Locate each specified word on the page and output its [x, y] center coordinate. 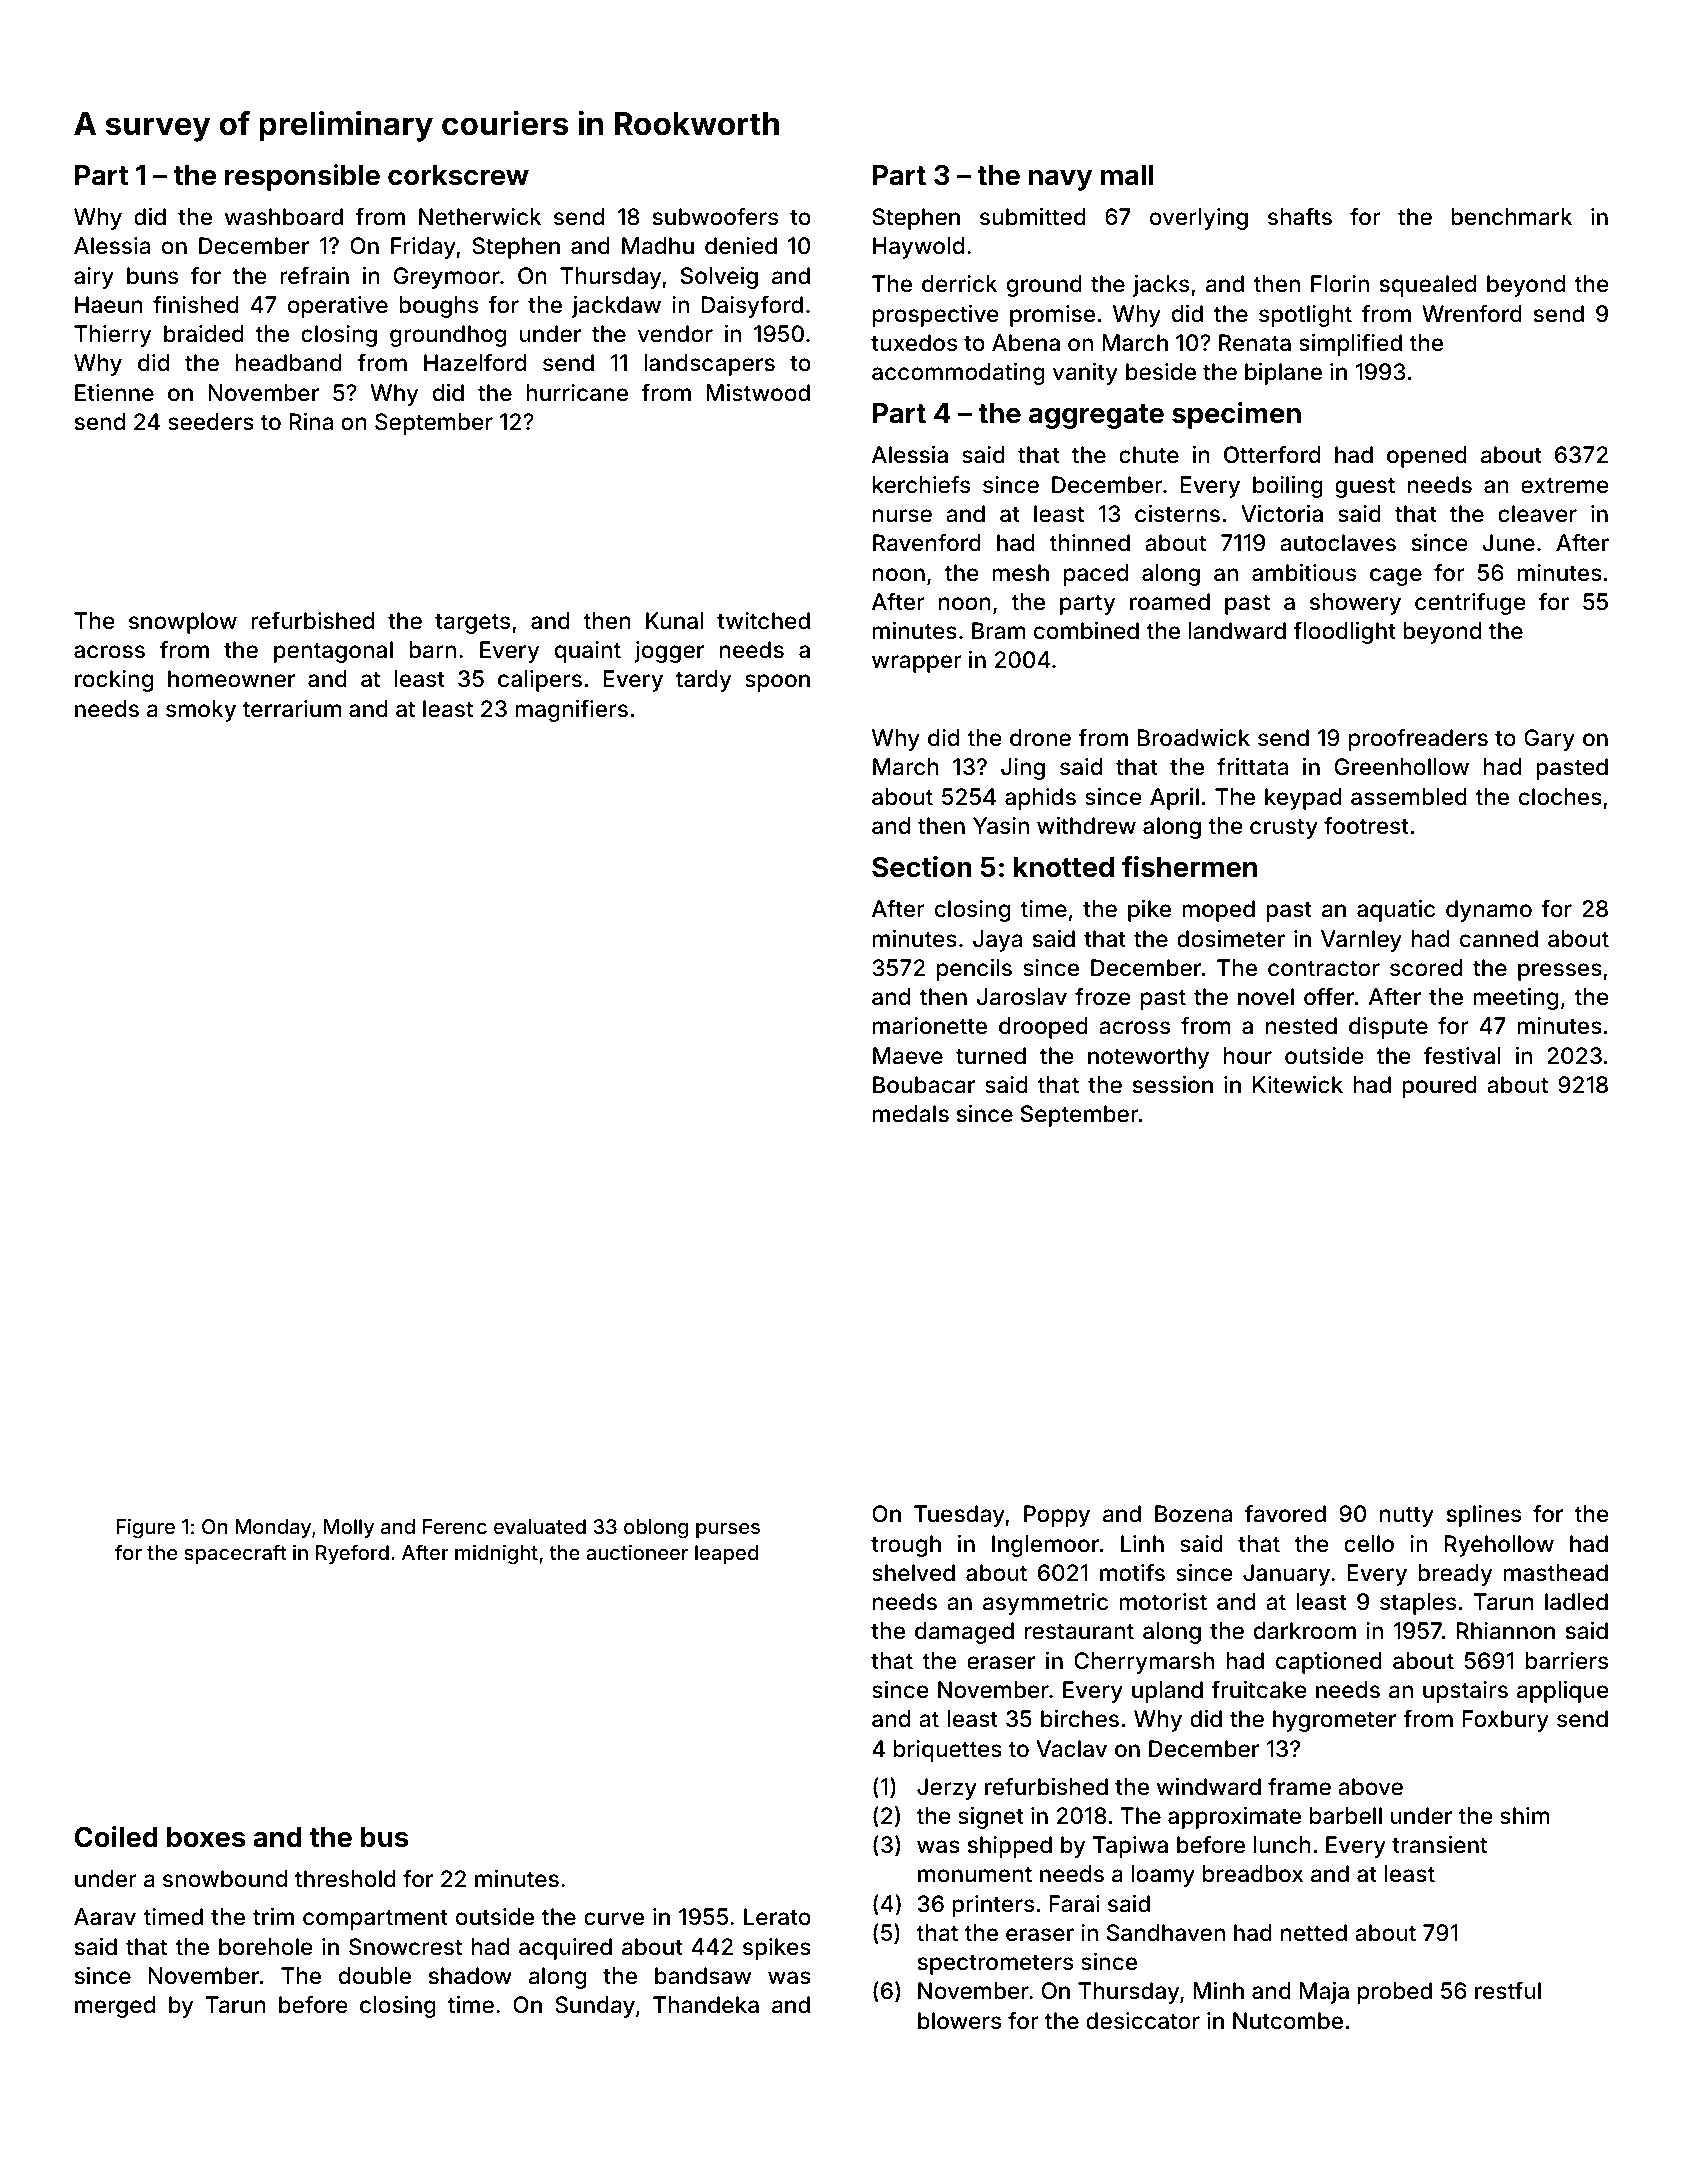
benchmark [1511, 217]
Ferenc [455, 1526]
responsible [302, 177]
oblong [656, 1529]
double [375, 1976]
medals [911, 1114]
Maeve [908, 1056]
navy [1060, 180]
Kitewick [1298, 1085]
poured [1439, 1087]
